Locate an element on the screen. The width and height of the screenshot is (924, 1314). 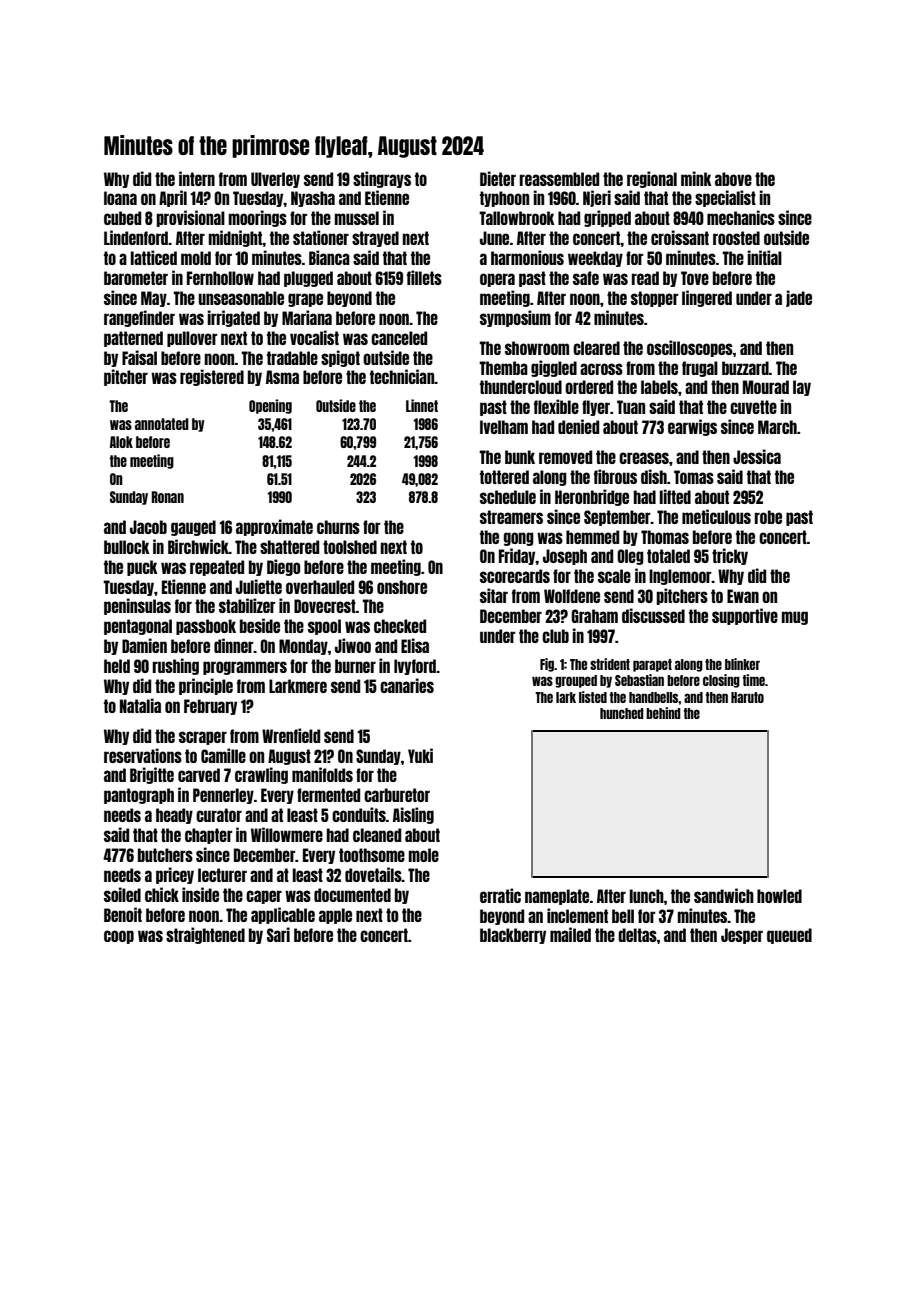
Nyasha is located at coordinates (313, 199).
